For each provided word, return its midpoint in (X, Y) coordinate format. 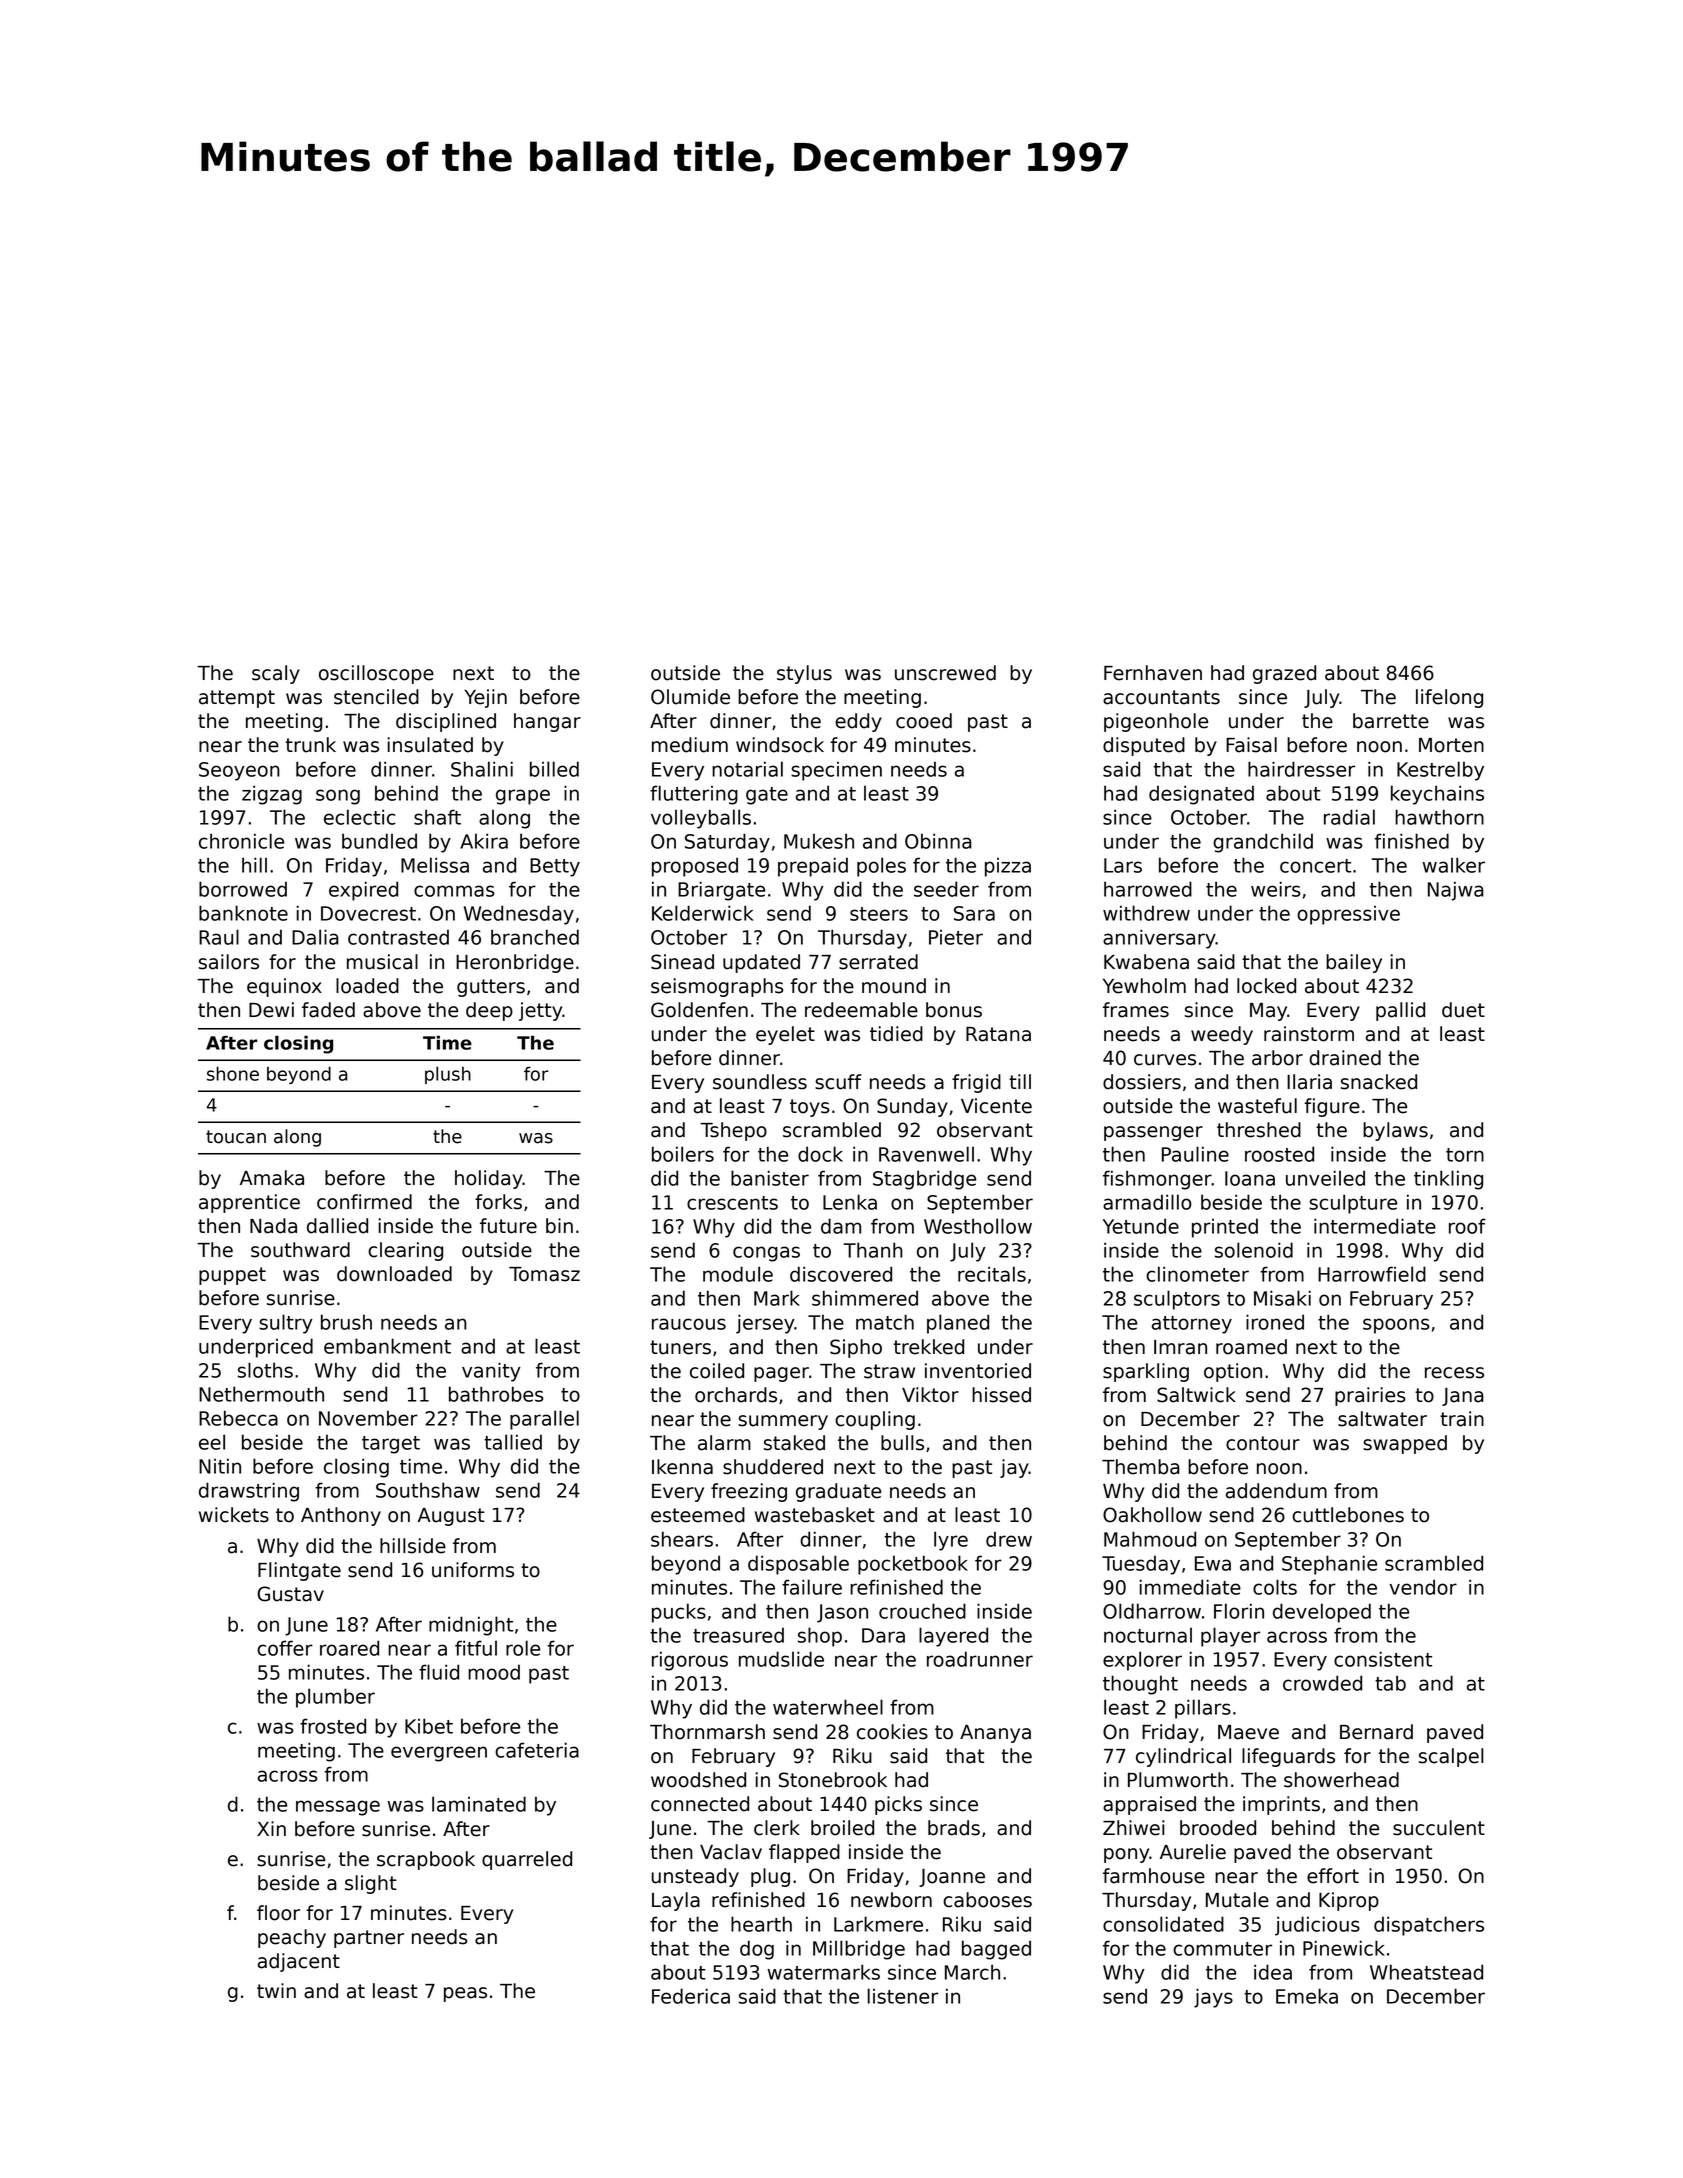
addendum (1276, 1491)
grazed (1284, 674)
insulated (430, 745)
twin (276, 1990)
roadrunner (980, 1659)
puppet (232, 1276)
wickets (234, 1515)
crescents (732, 1203)
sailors (229, 962)
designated (1201, 795)
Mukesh (819, 841)
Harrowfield (1372, 1274)
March (972, 1972)
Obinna (938, 841)
